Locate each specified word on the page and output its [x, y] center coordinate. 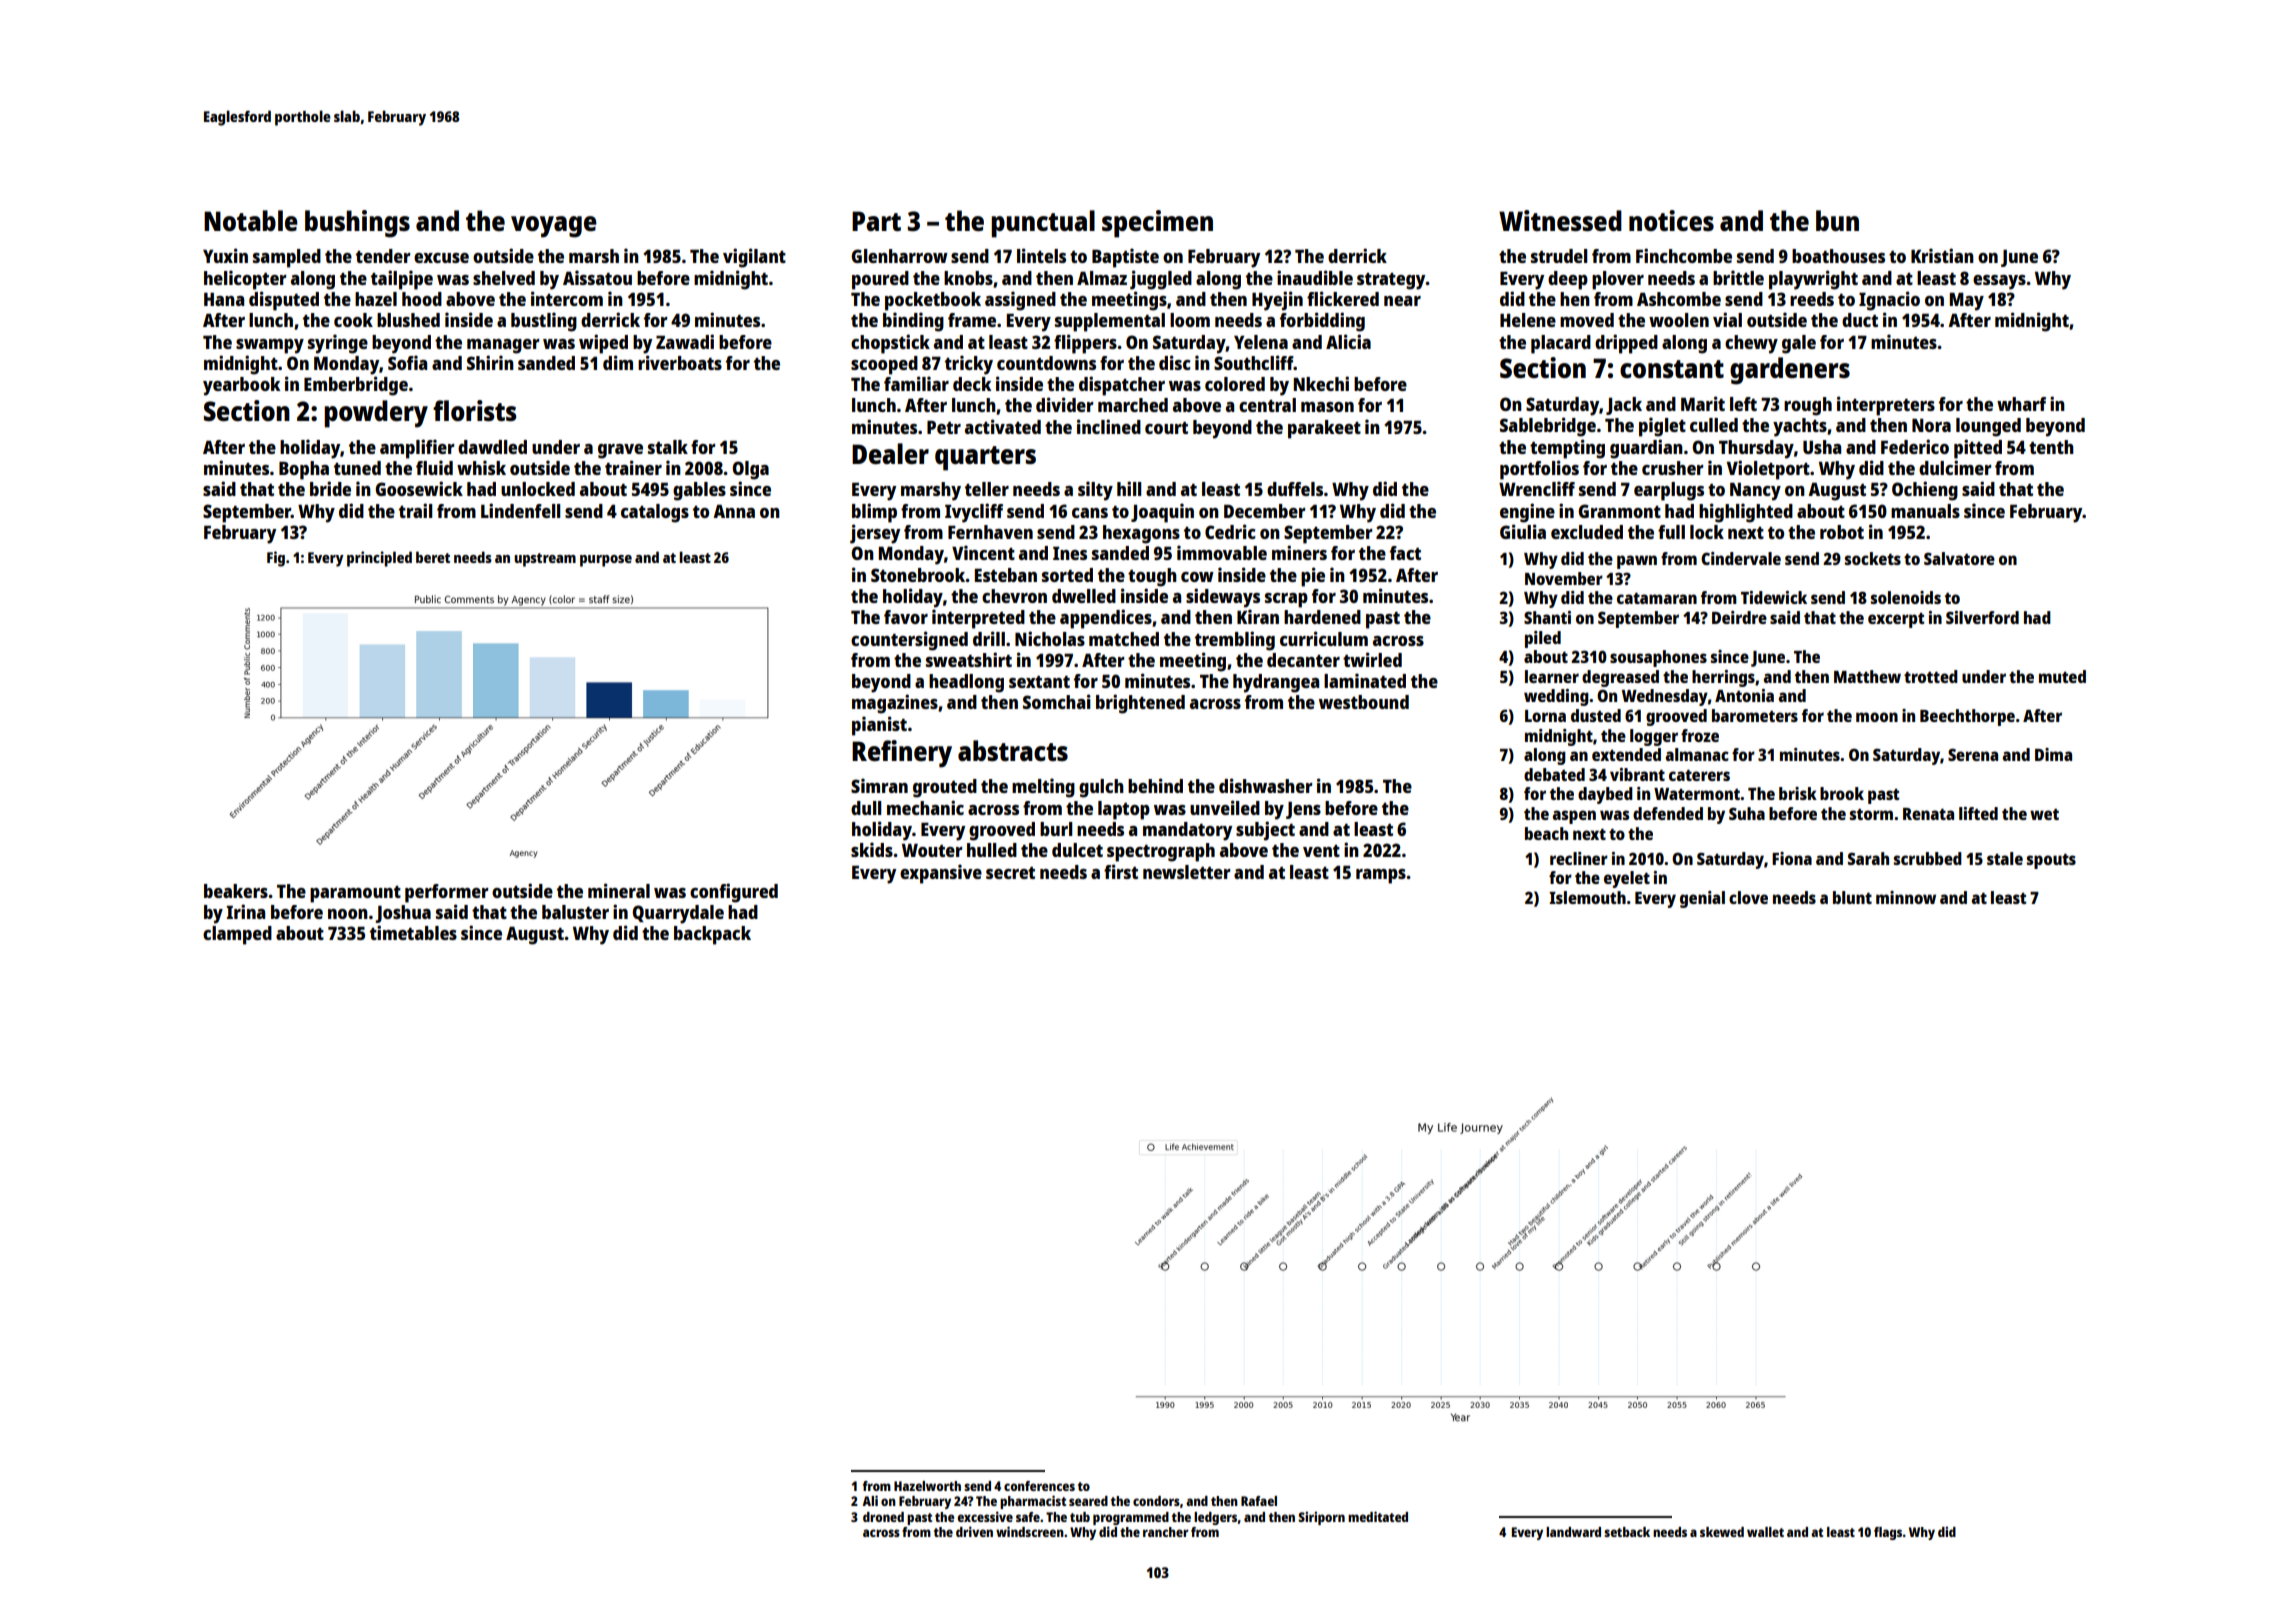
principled [379, 559]
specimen [1157, 224]
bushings [357, 224]
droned [883, 1517]
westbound [1364, 702]
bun [1837, 220]
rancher [1165, 1532]
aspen [1574, 817]
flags [1888, 1533]
